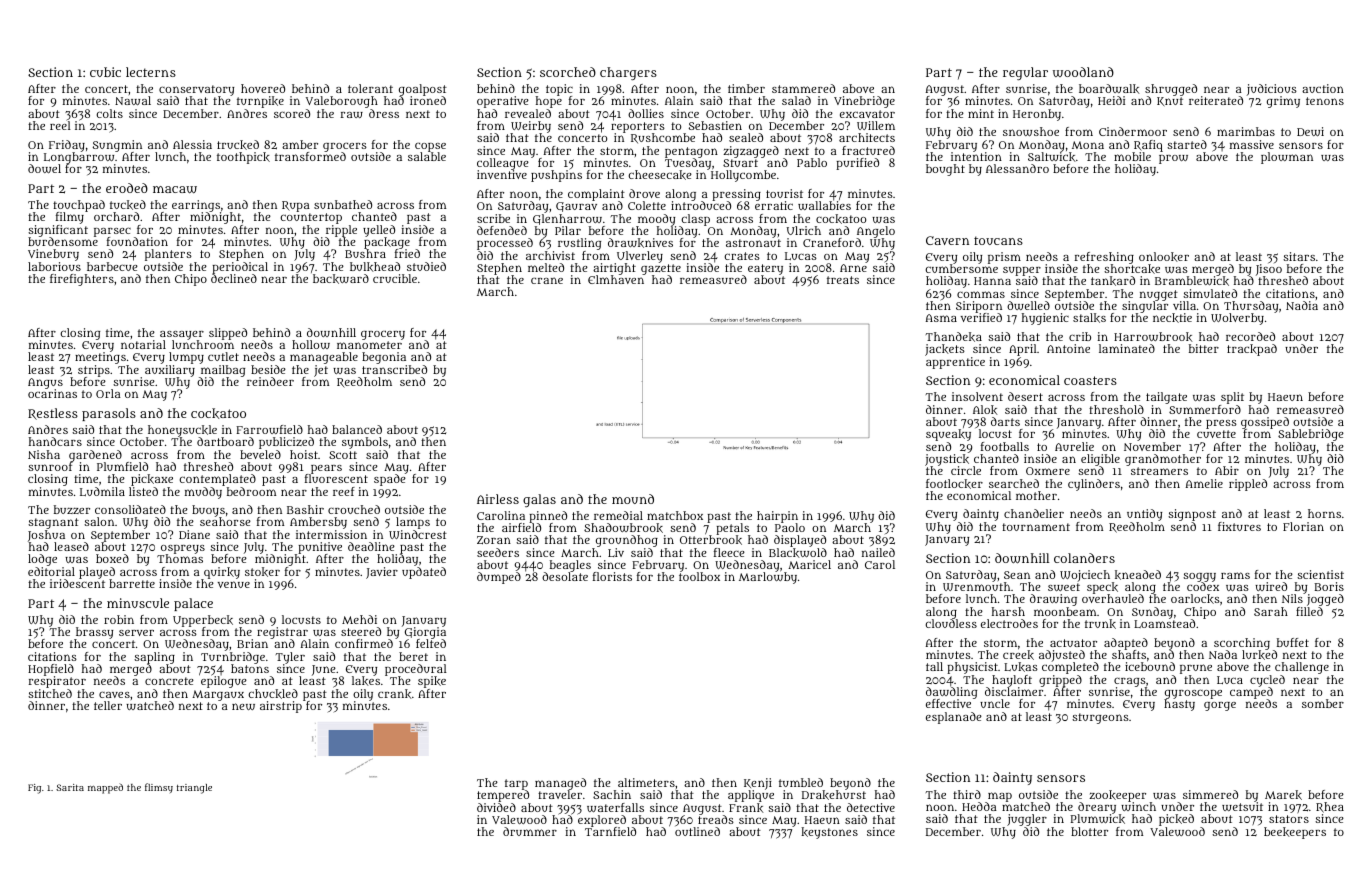  What do you see at coordinates (516, 785) in the page?
I see `tarp` at bounding box center [516, 785].
